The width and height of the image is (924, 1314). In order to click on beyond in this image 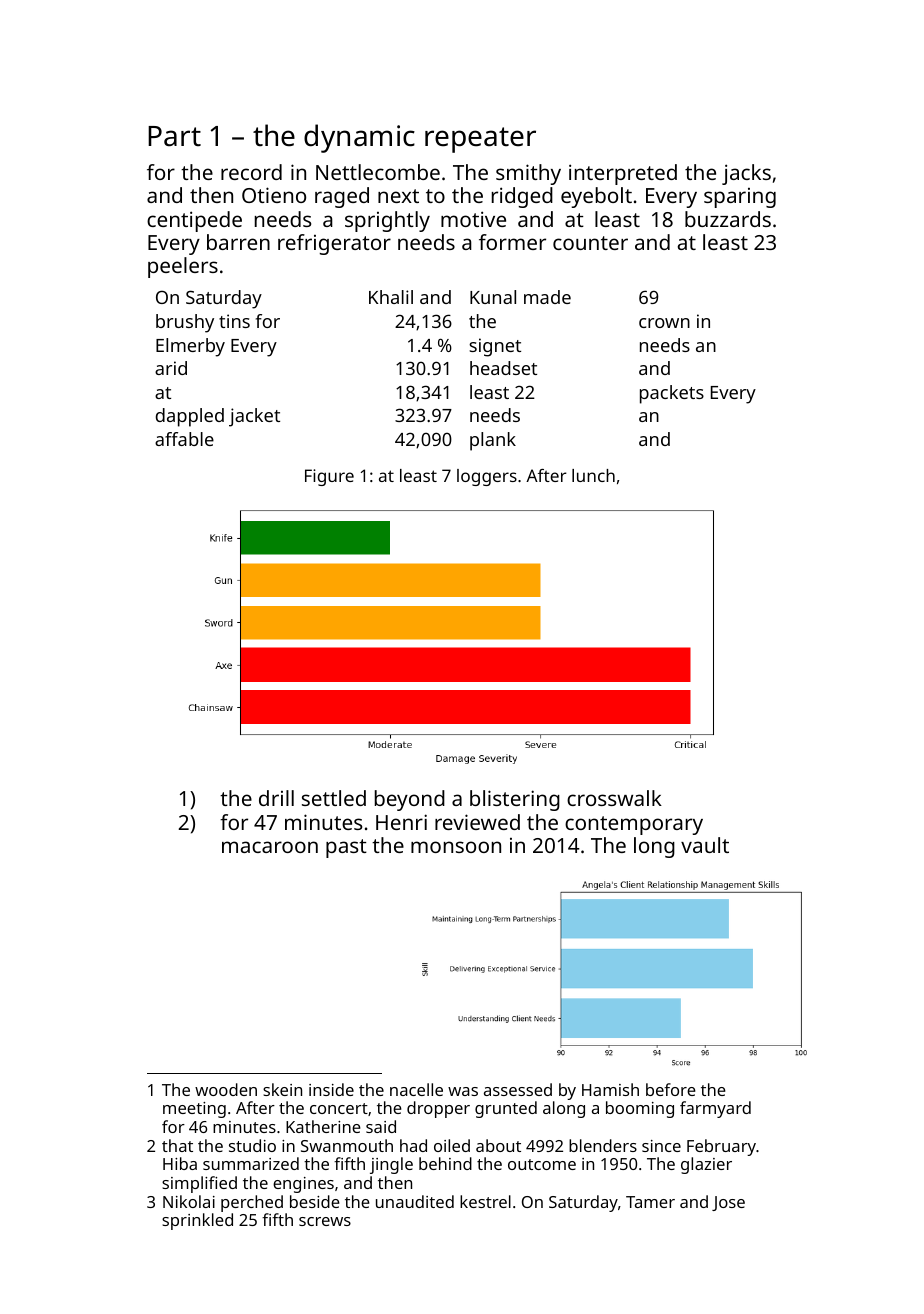, I will do `click(410, 800)`.
